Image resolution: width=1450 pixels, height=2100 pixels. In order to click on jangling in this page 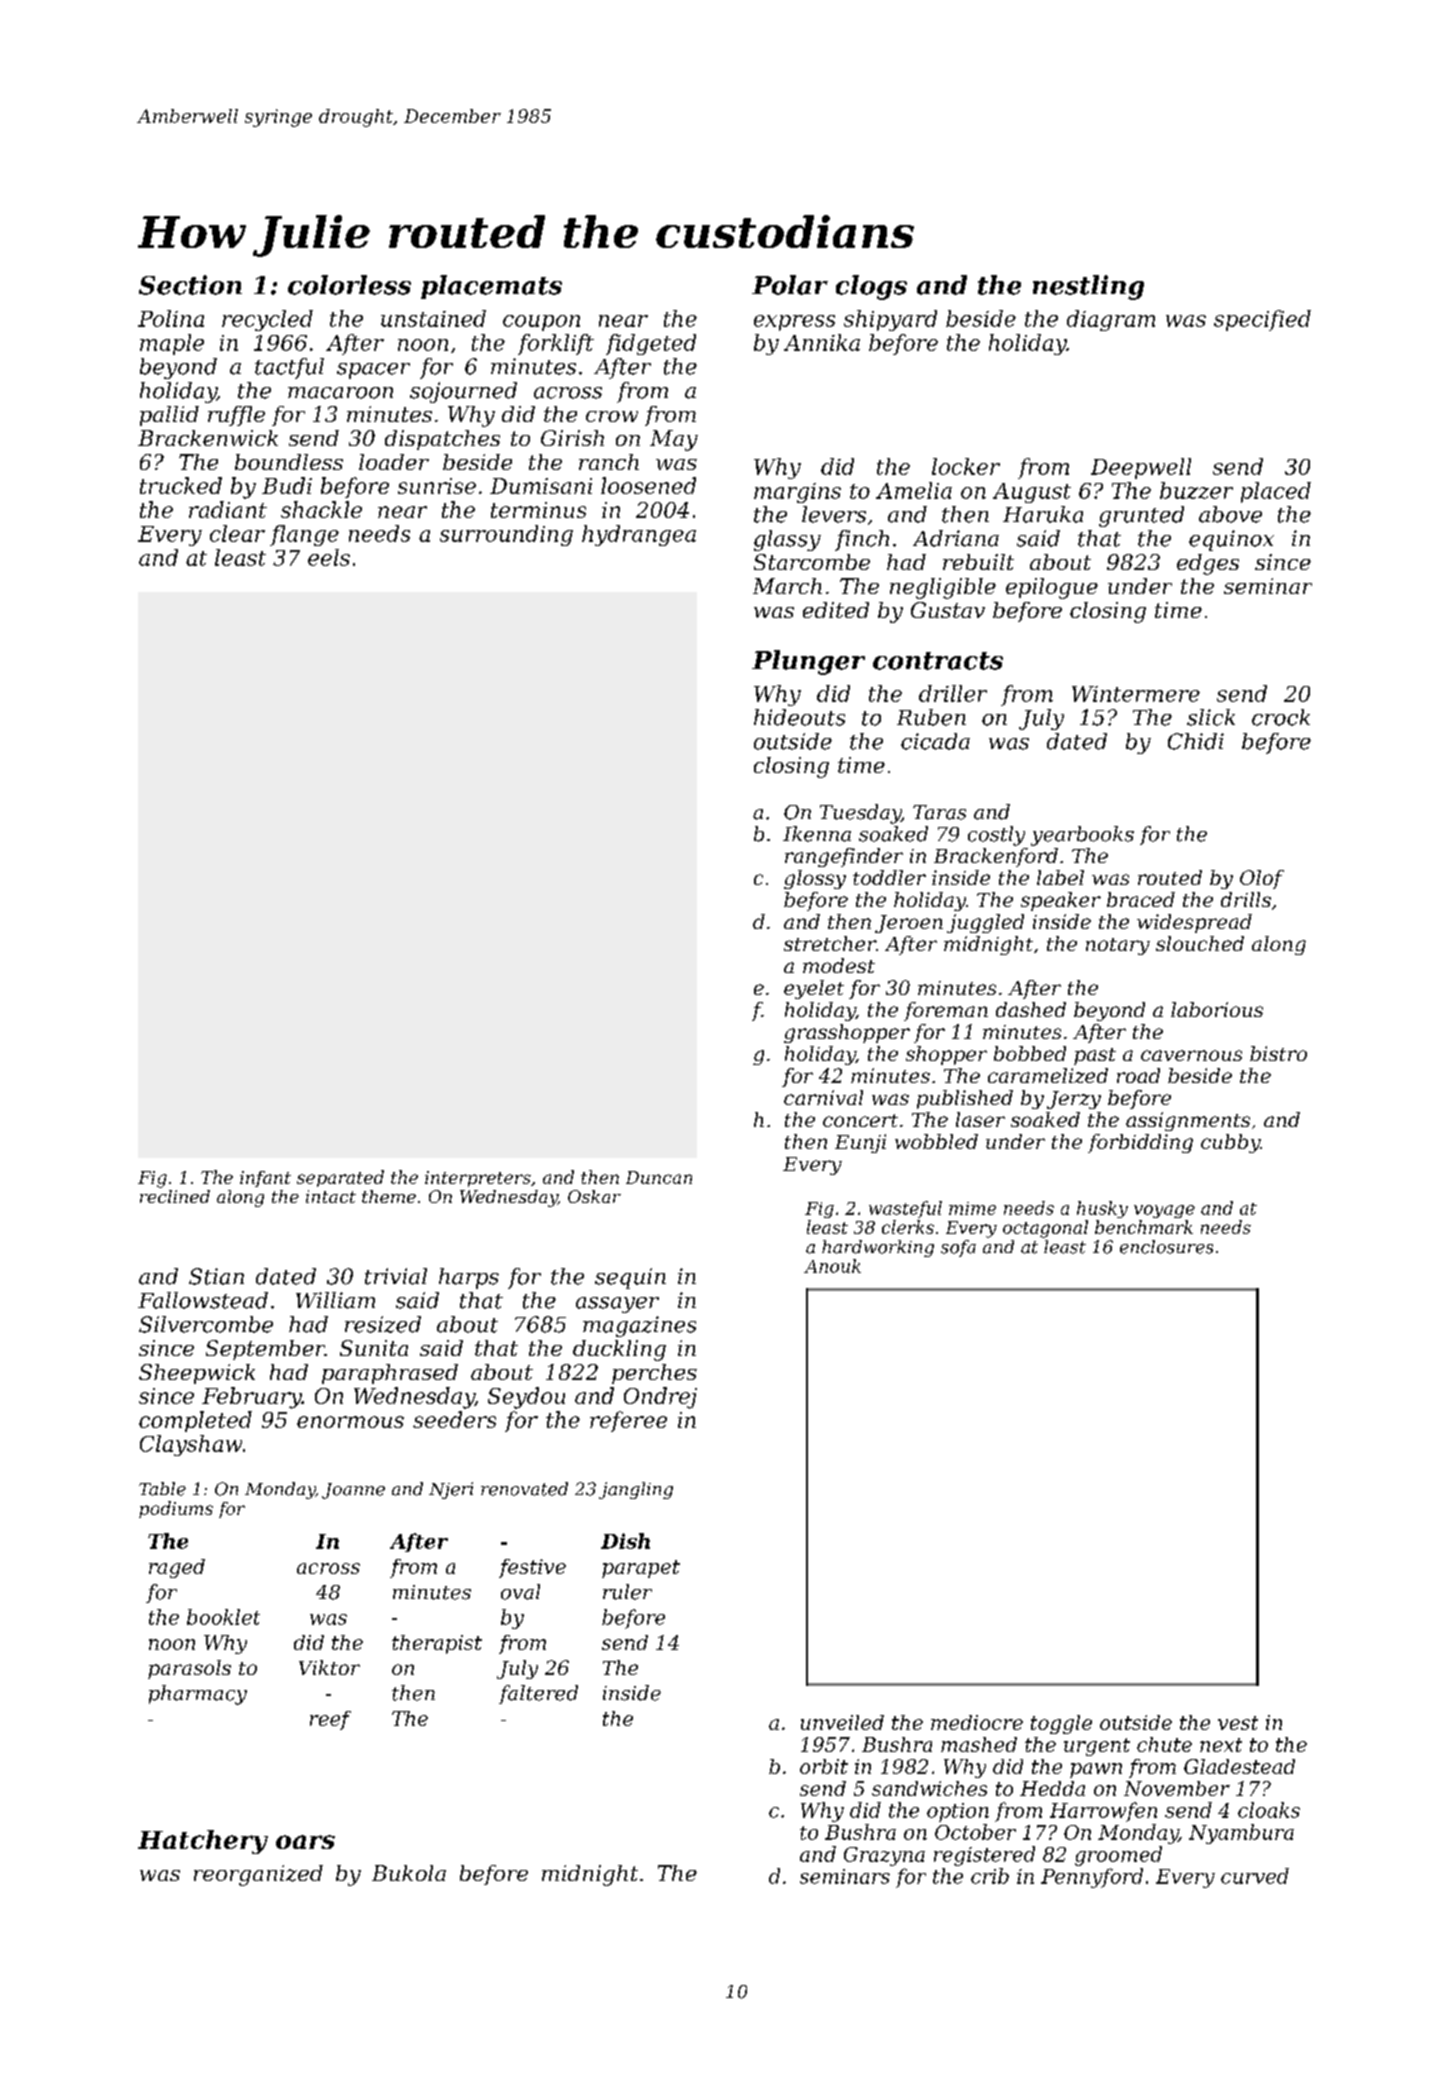, I will do `click(636, 1490)`.
